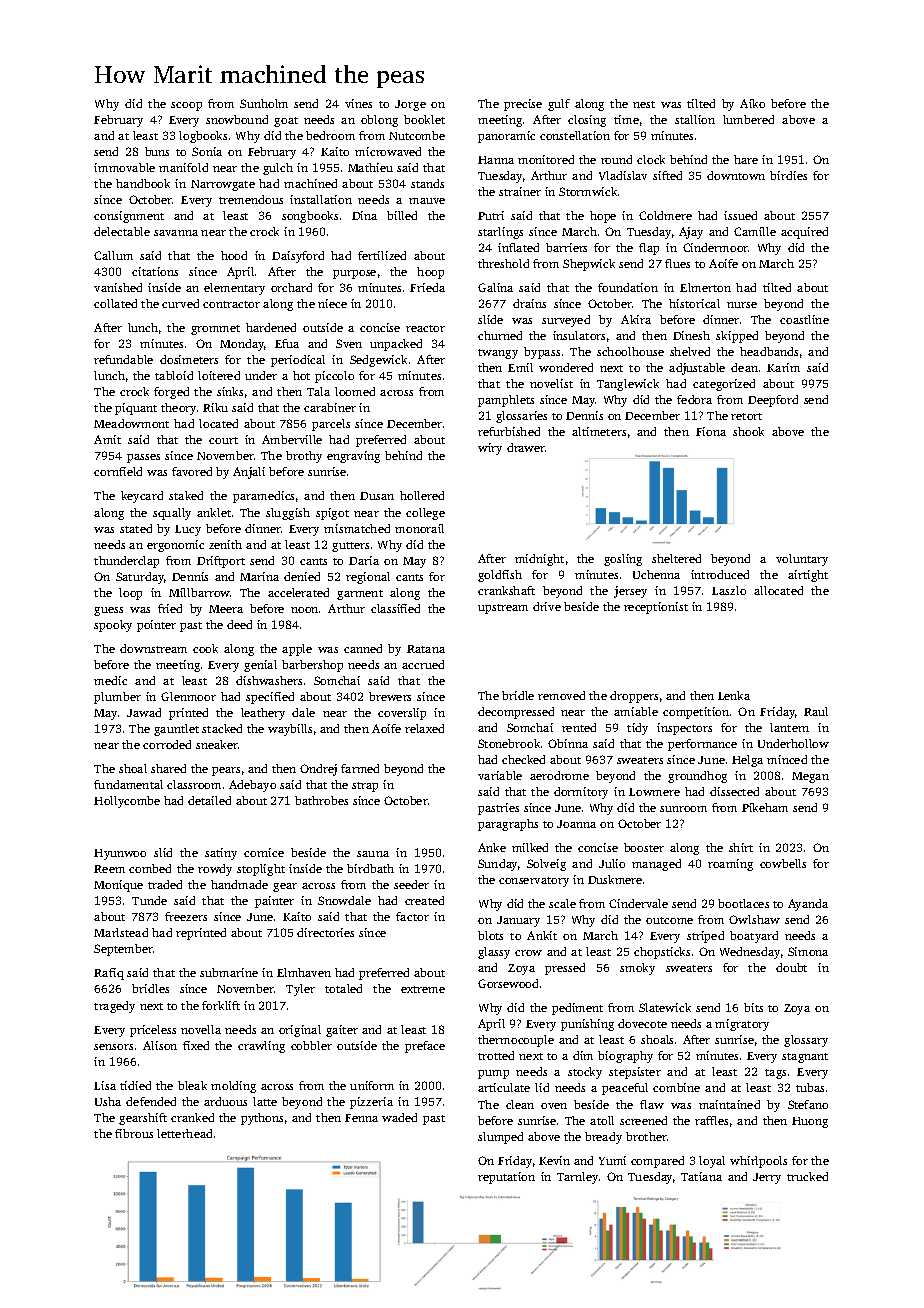 Image resolution: width=924 pixels, height=1308 pixels. I want to click on booklet, so click(424, 119).
